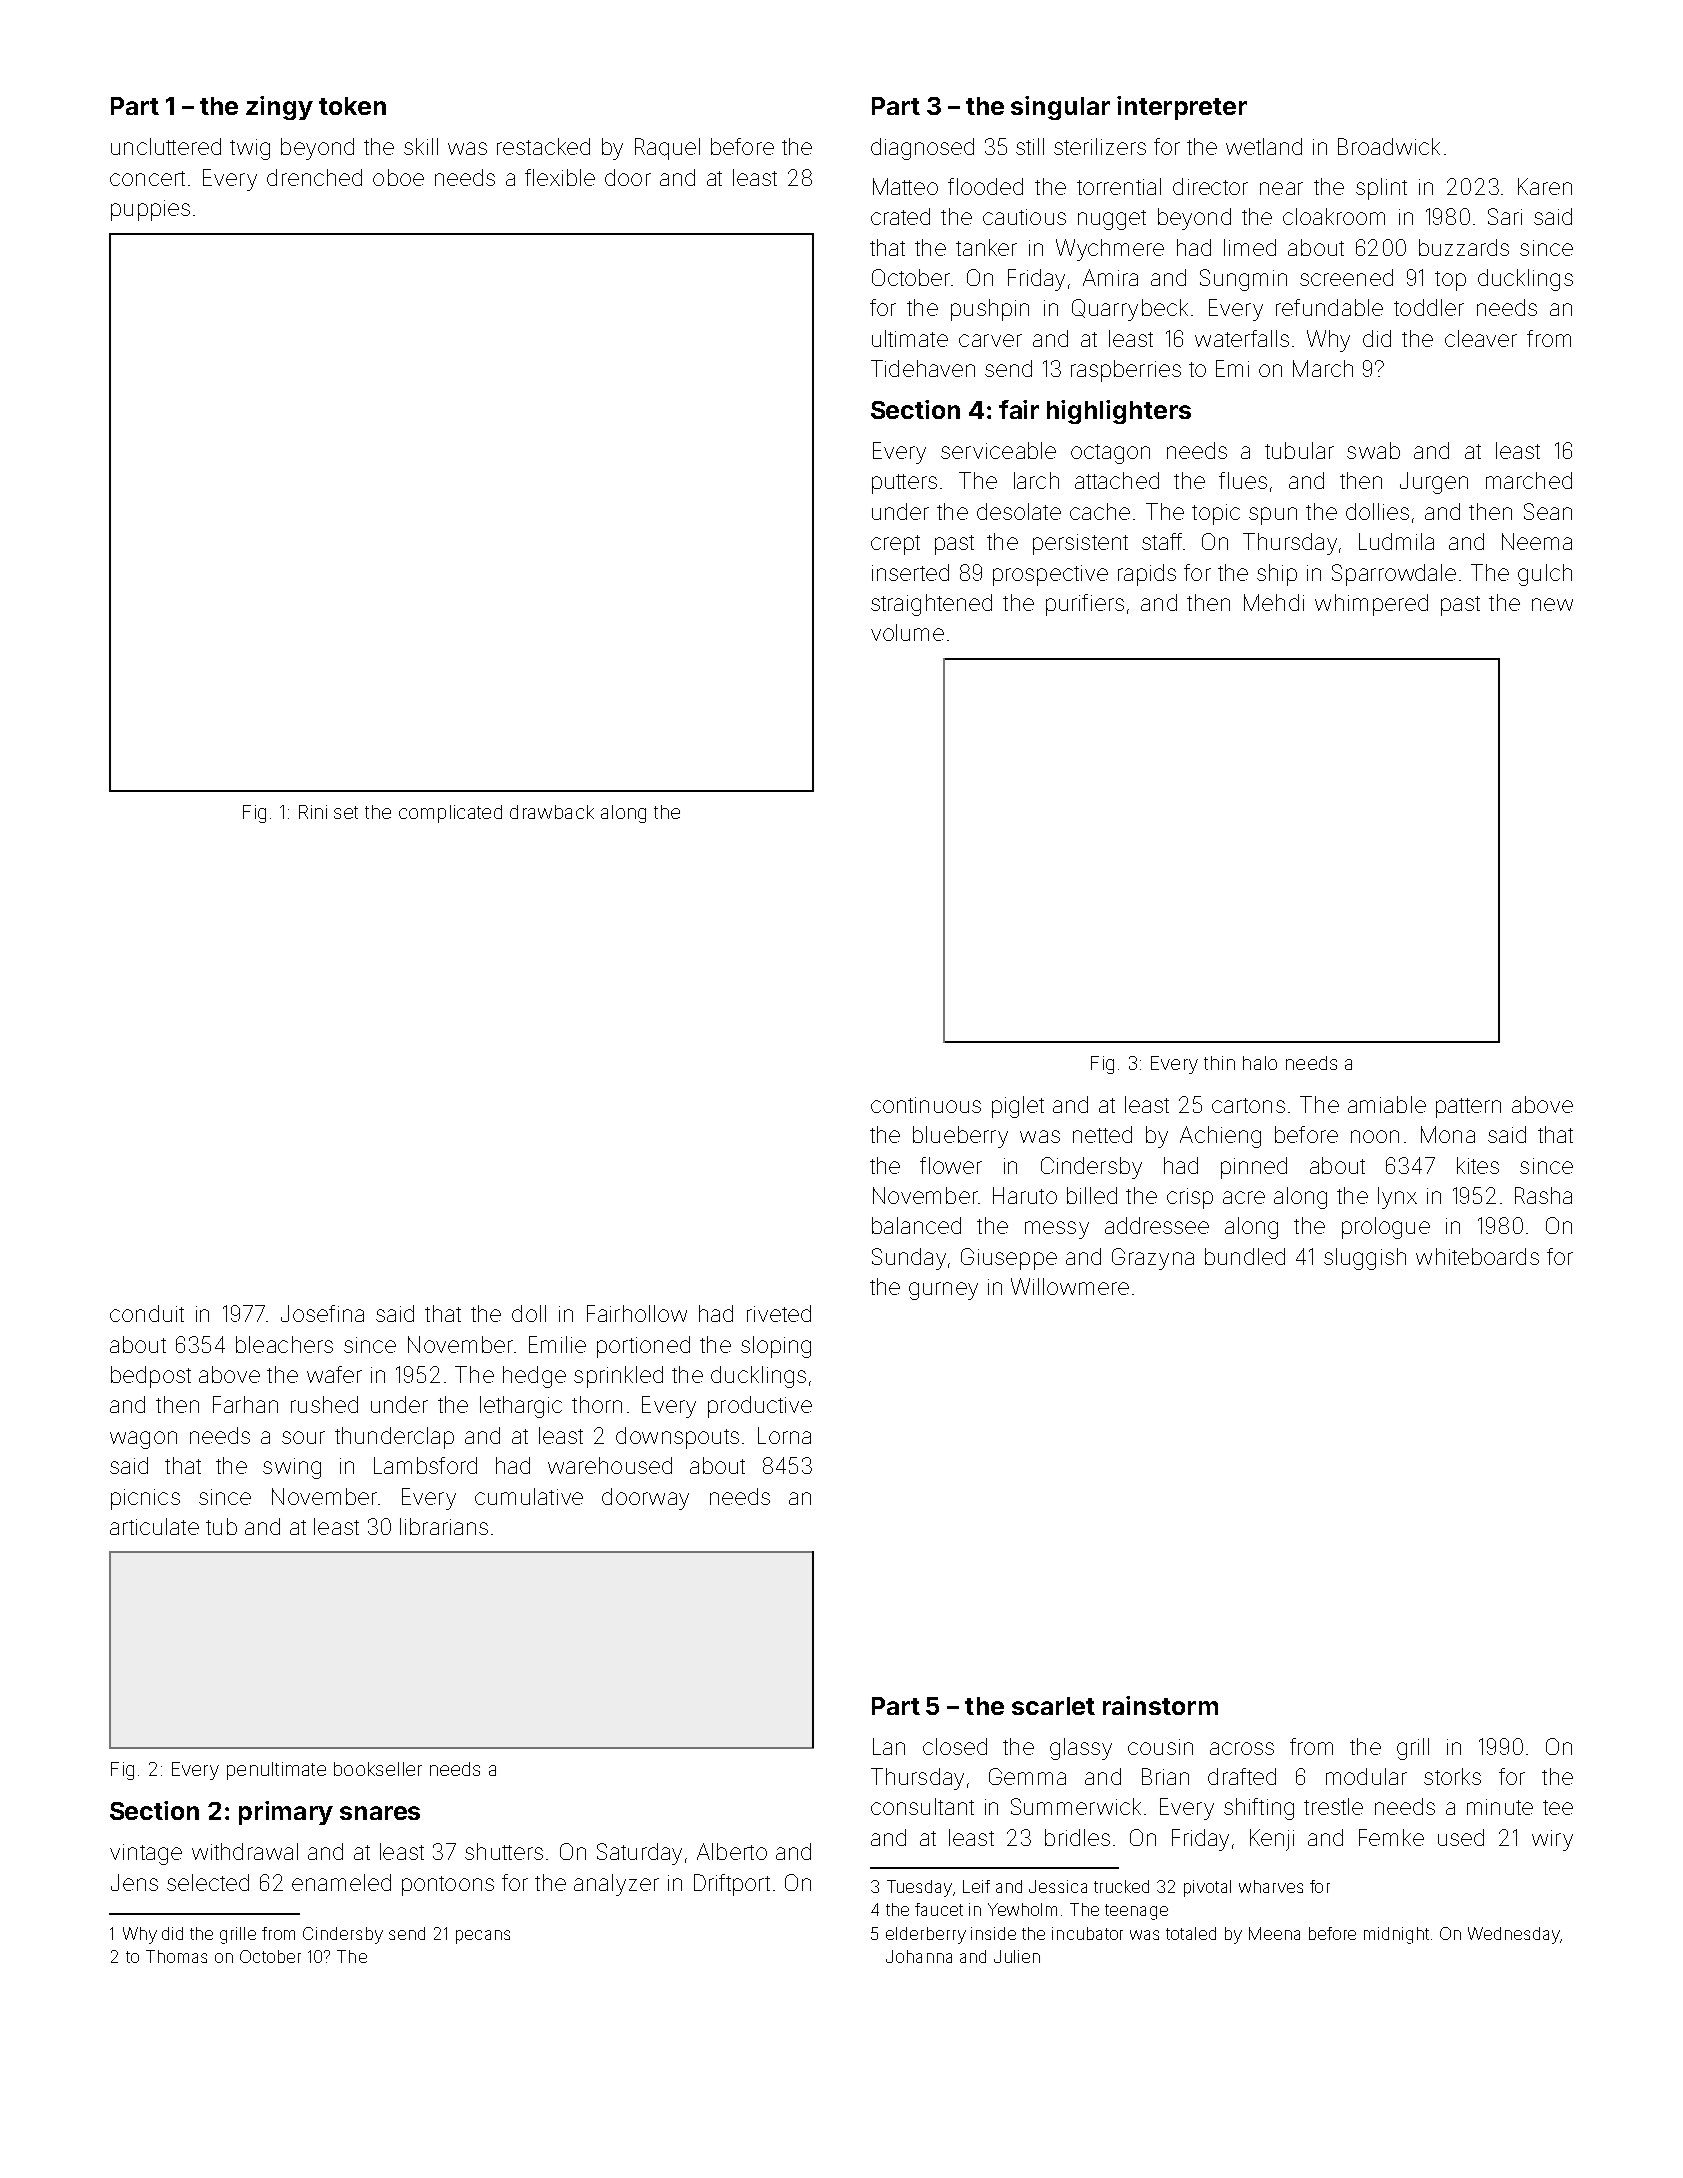 Image resolution: width=1683 pixels, height=2178 pixels. What do you see at coordinates (1387, 1104) in the screenshot?
I see `amiable` at bounding box center [1387, 1104].
